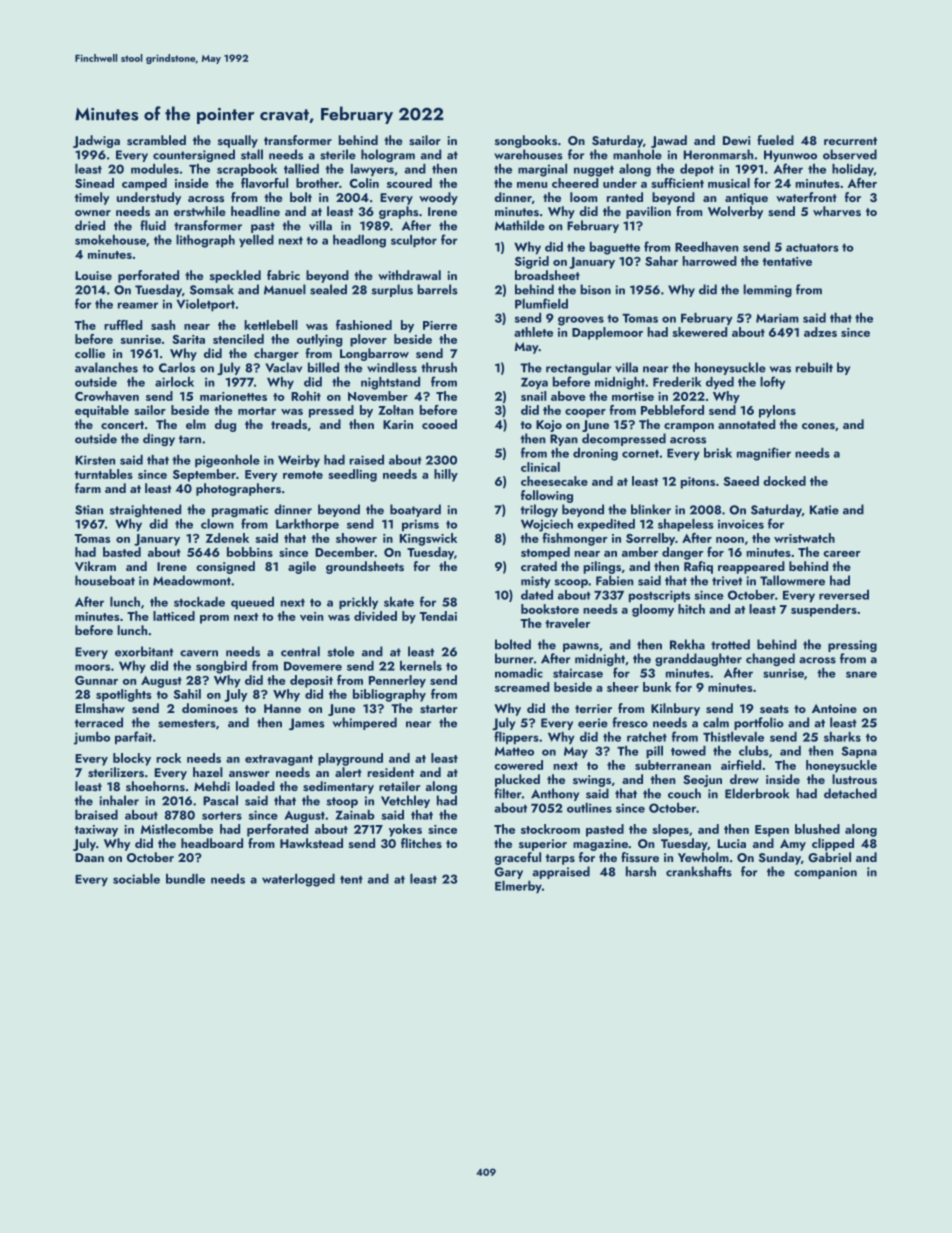 This screenshot has width=952, height=1233. What do you see at coordinates (518, 887) in the screenshot?
I see `Elmerby` at bounding box center [518, 887].
